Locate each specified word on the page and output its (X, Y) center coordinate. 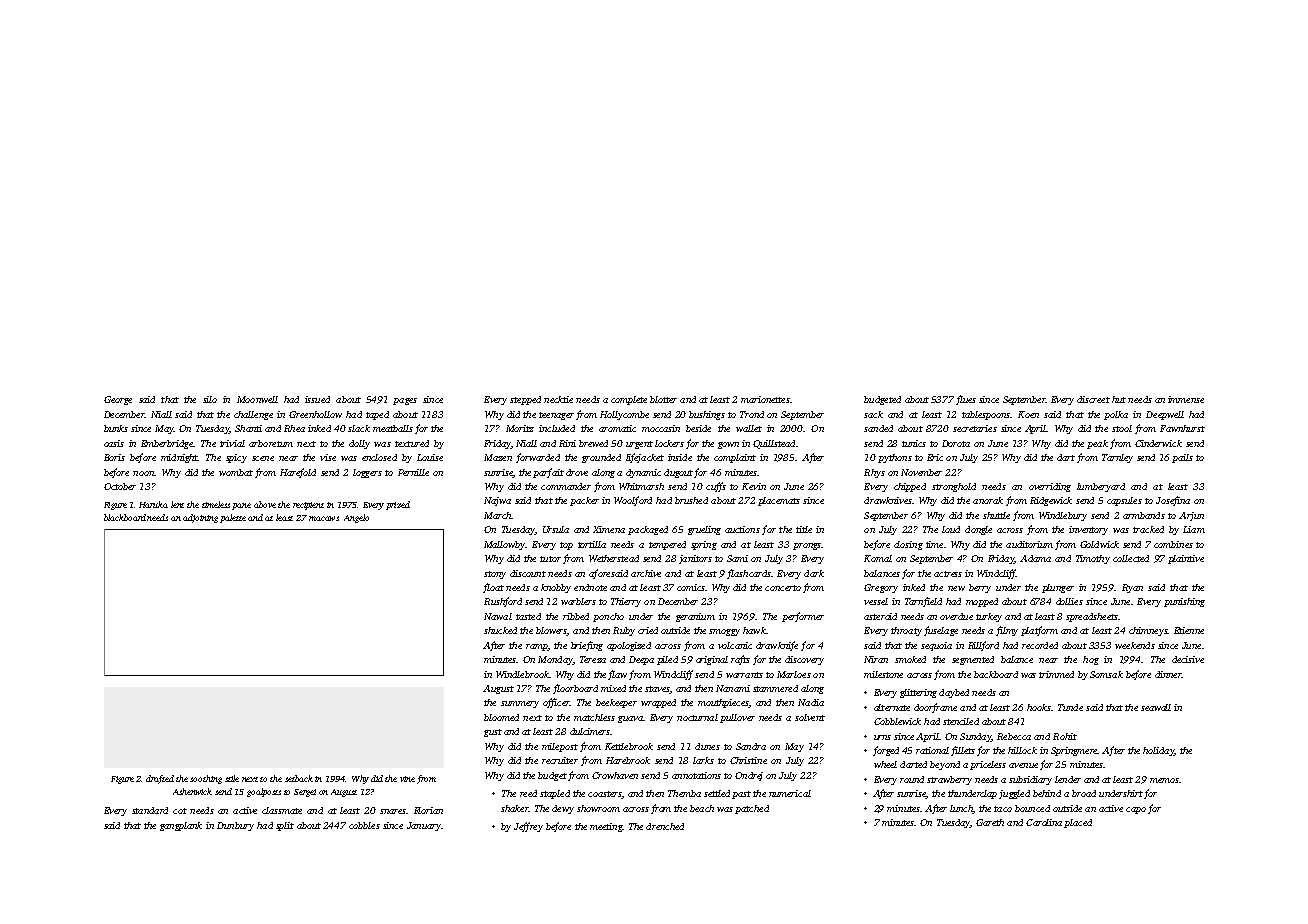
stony (495, 575)
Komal (878, 558)
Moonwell (257, 399)
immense (1186, 399)
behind (1047, 793)
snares (393, 811)
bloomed (501, 717)
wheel (885, 764)
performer (803, 617)
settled (717, 793)
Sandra (751, 746)
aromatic (617, 428)
